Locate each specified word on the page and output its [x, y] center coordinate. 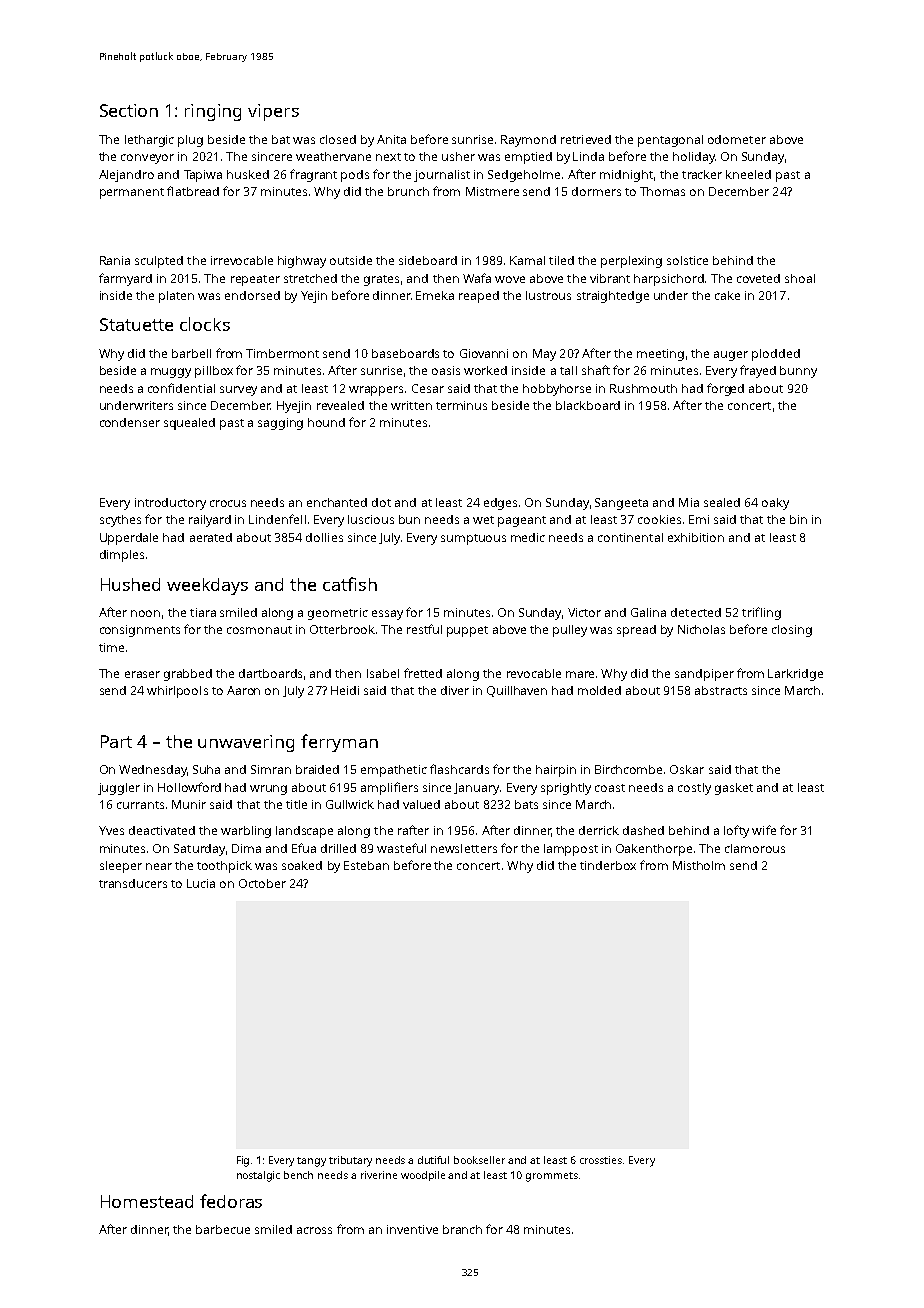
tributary [350, 1161]
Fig [243, 1161]
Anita [391, 139]
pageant [522, 521]
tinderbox [608, 865]
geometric [338, 614]
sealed [722, 502]
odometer [737, 139]
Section [129, 110]
